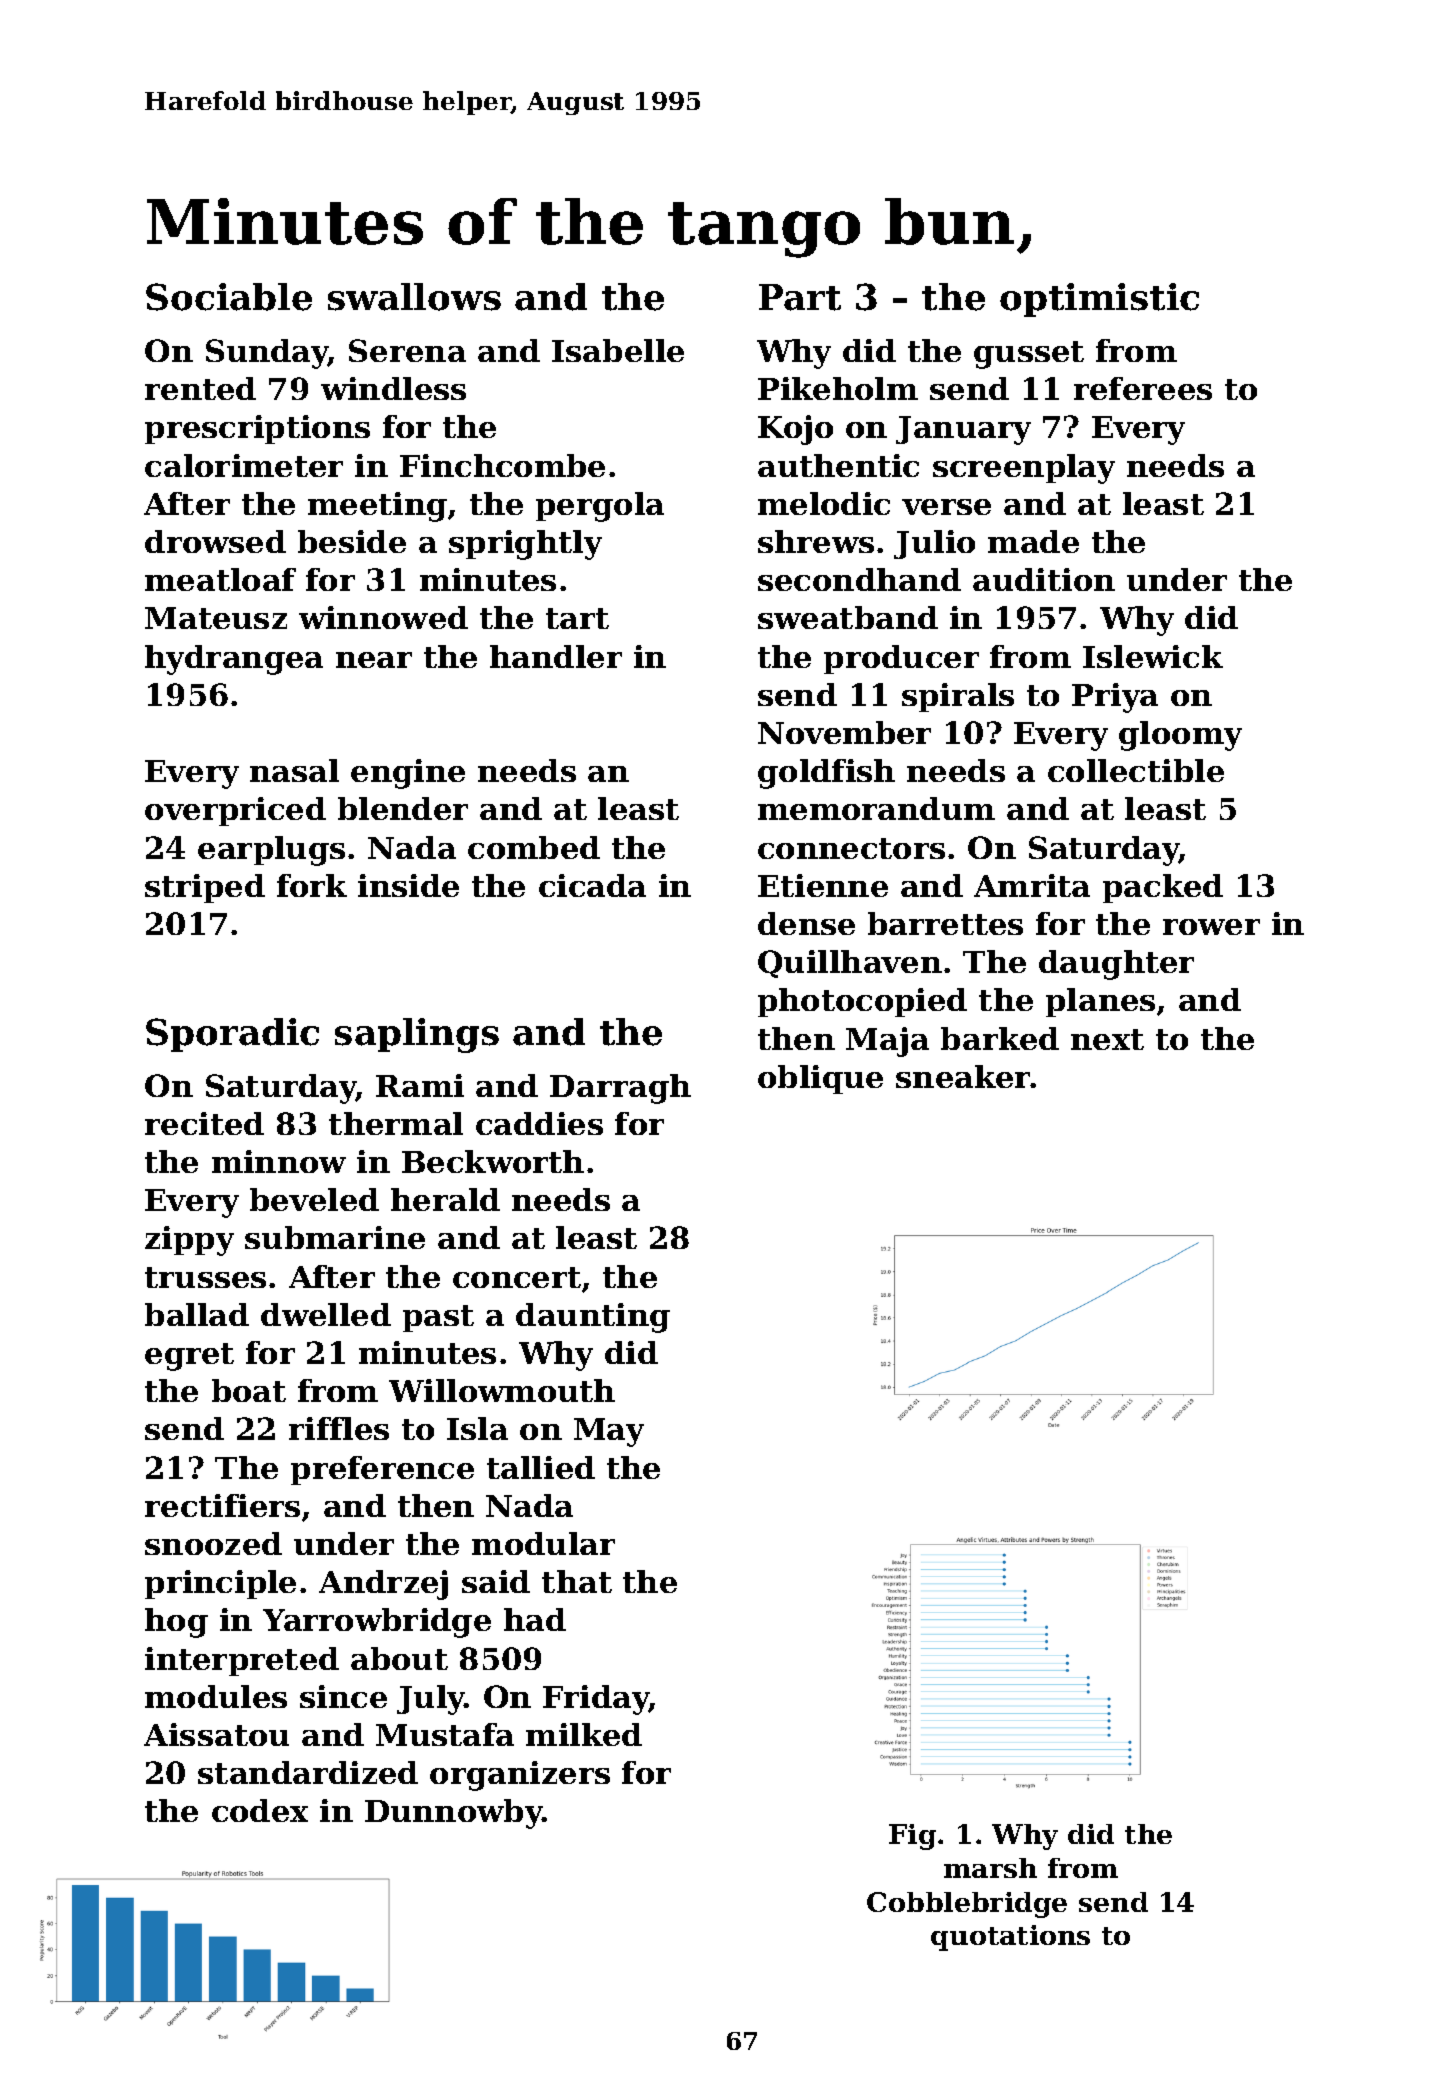 The image size is (1450, 2100). What do you see at coordinates (1115, 698) in the page?
I see `Priya` at bounding box center [1115, 698].
